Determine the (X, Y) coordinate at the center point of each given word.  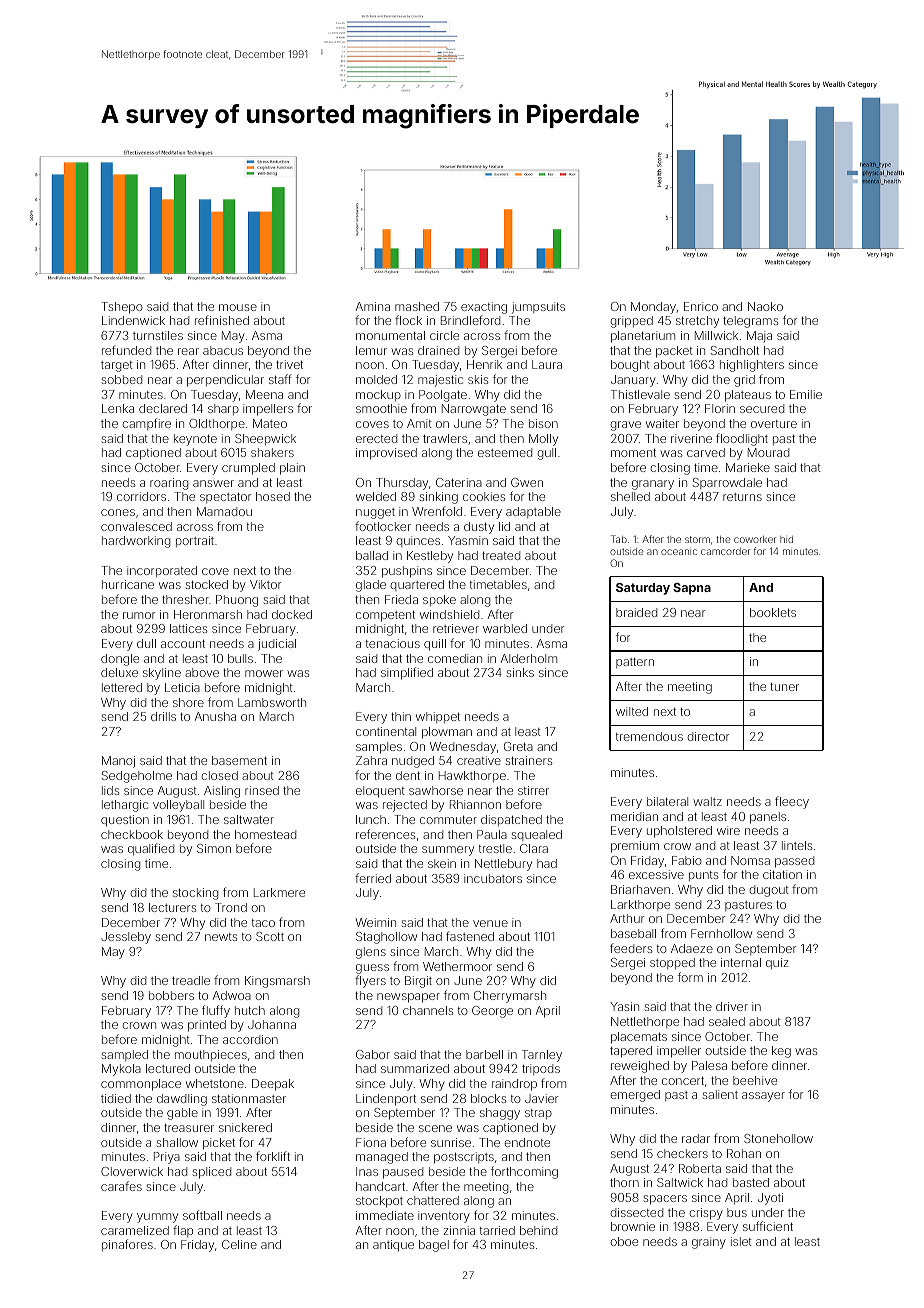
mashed (417, 306)
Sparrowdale (727, 483)
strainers (528, 760)
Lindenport (386, 1100)
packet (674, 352)
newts (221, 937)
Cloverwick (132, 1171)
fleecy (792, 802)
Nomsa (750, 860)
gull (546, 454)
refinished (222, 320)
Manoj (118, 762)
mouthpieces (211, 1055)
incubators (493, 878)
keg (781, 1052)
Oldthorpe (217, 424)
